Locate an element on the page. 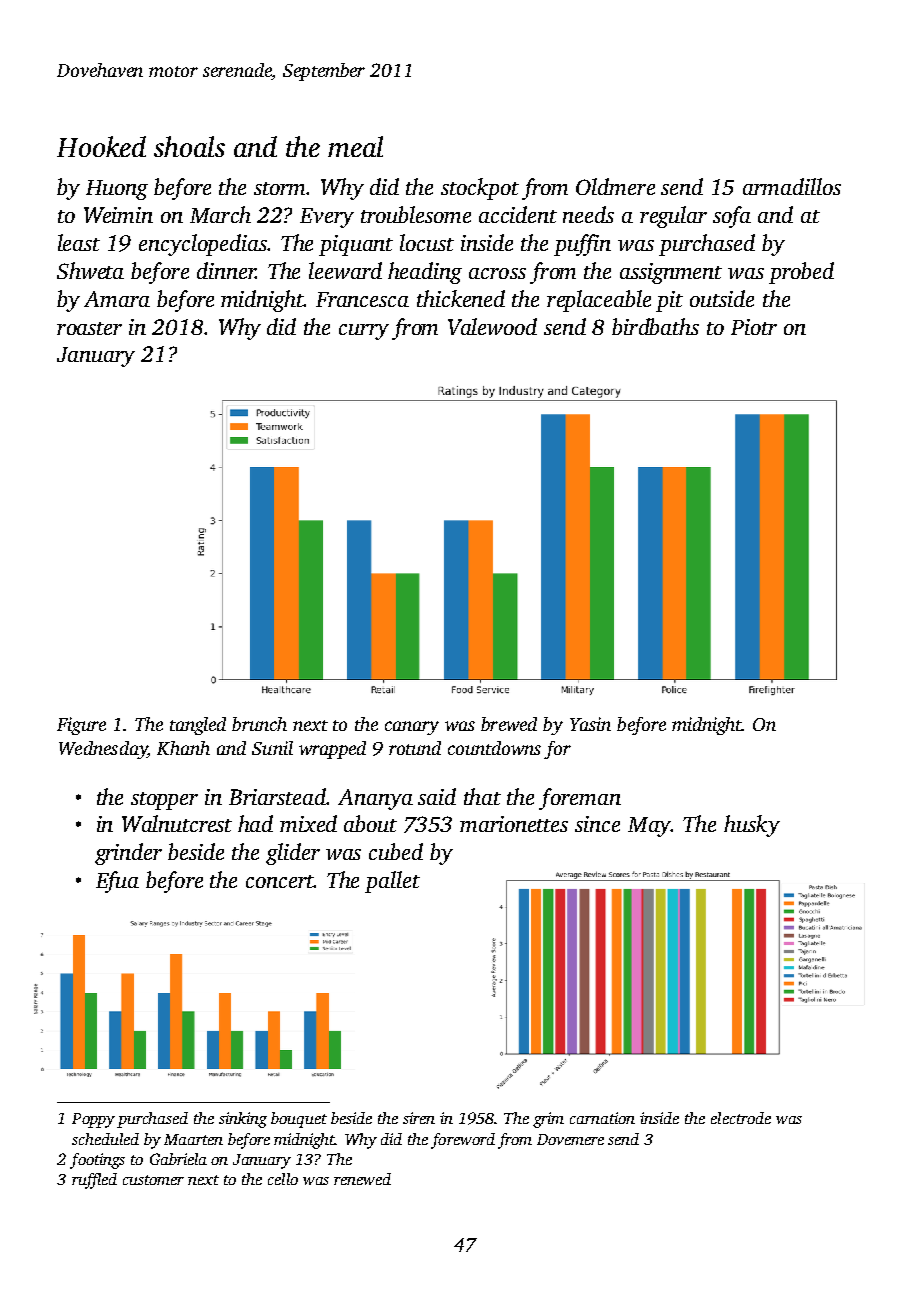  Yasin is located at coordinates (590, 724).
